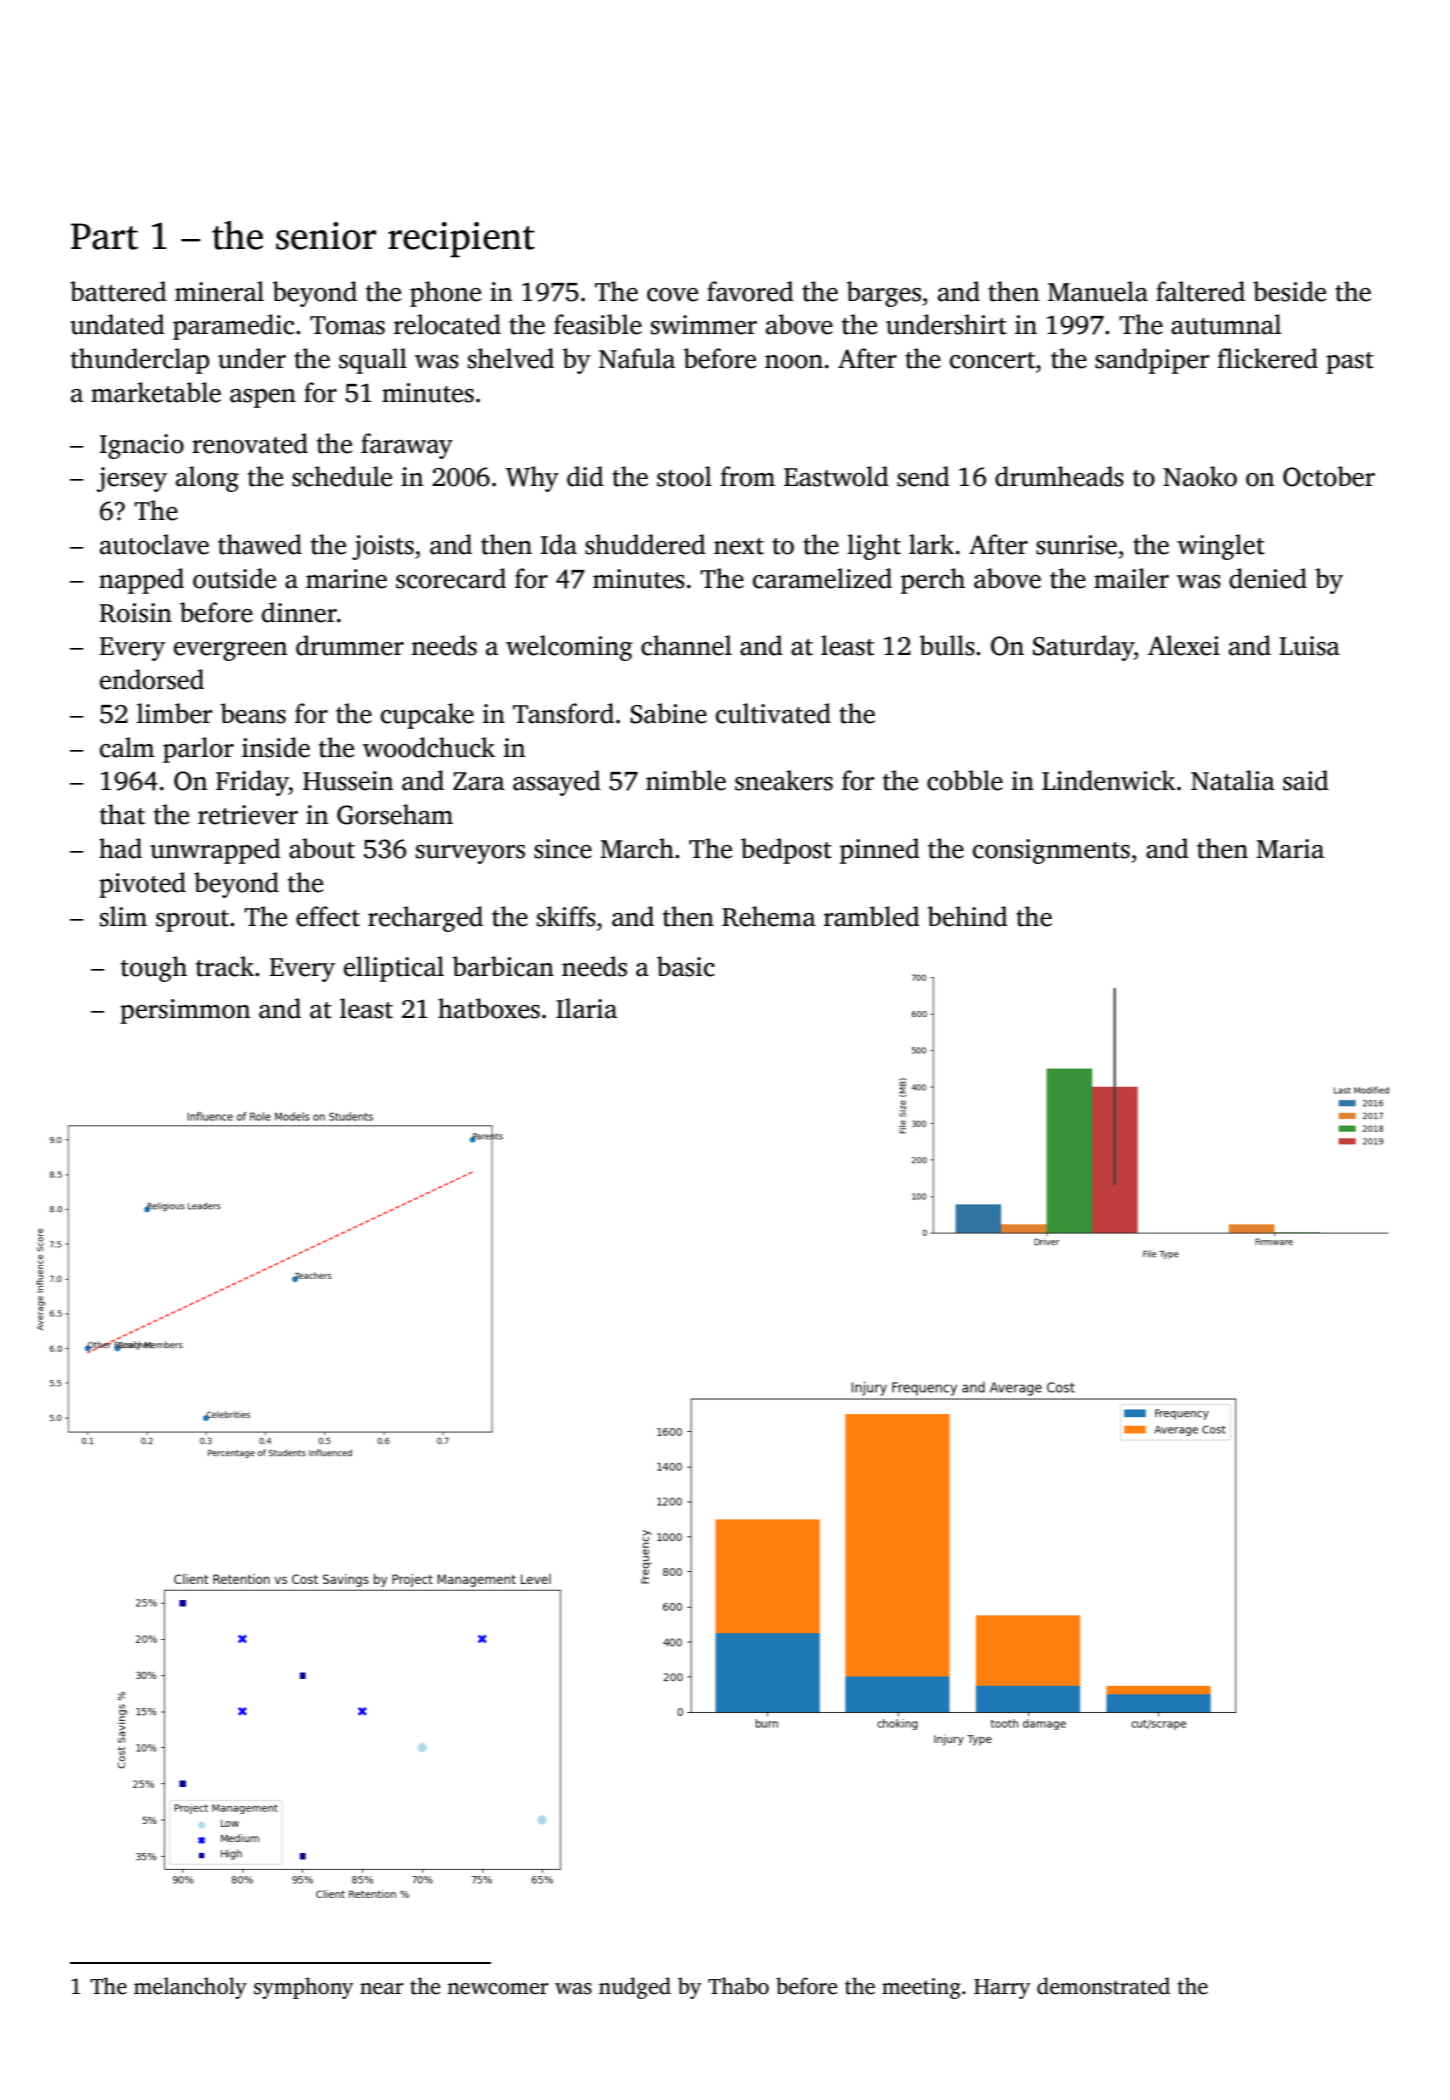 The image size is (1450, 2100). I want to click on senior, so click(326, 236).
